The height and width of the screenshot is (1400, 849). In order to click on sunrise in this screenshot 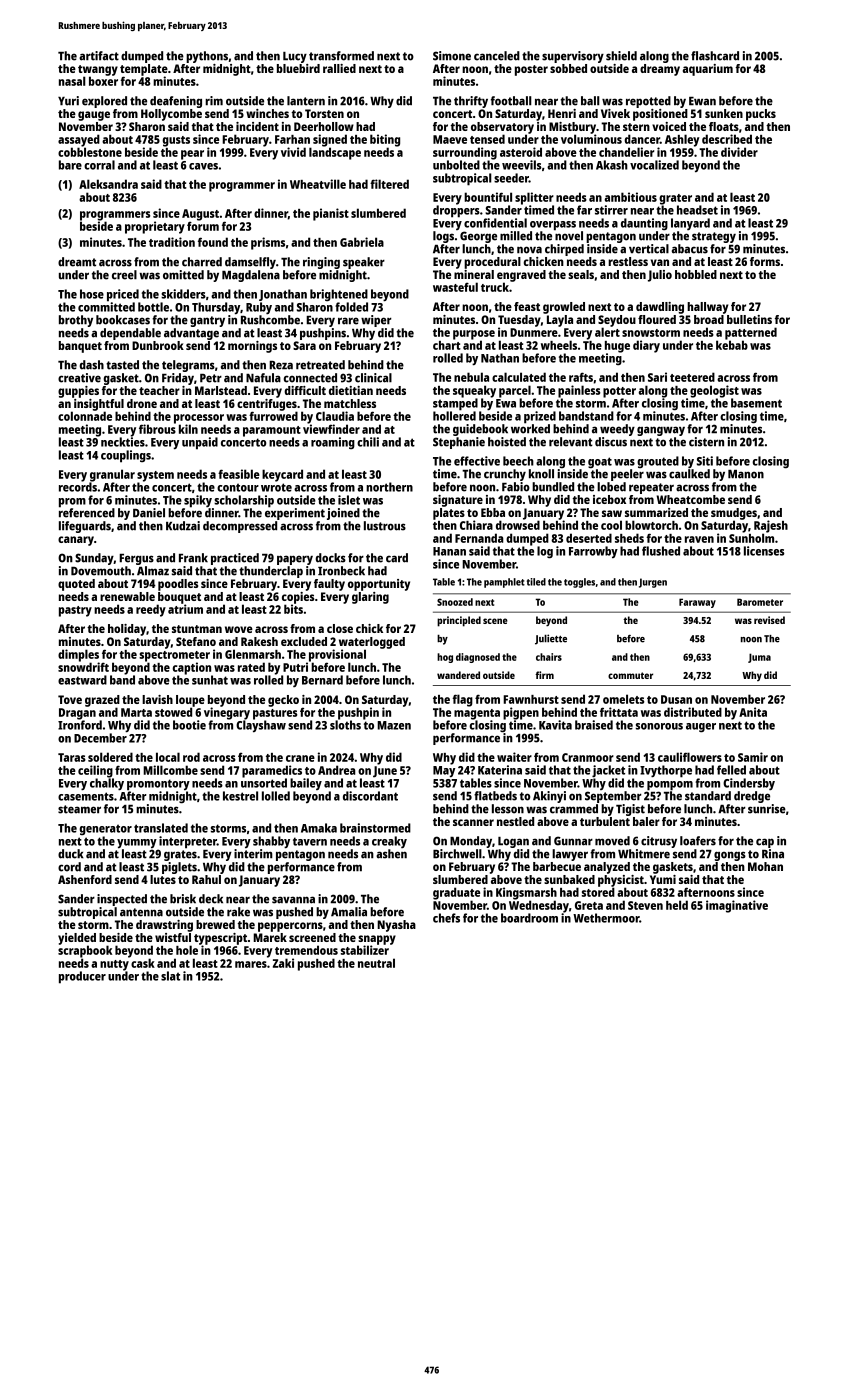, I will do `click(767, 809)`.
